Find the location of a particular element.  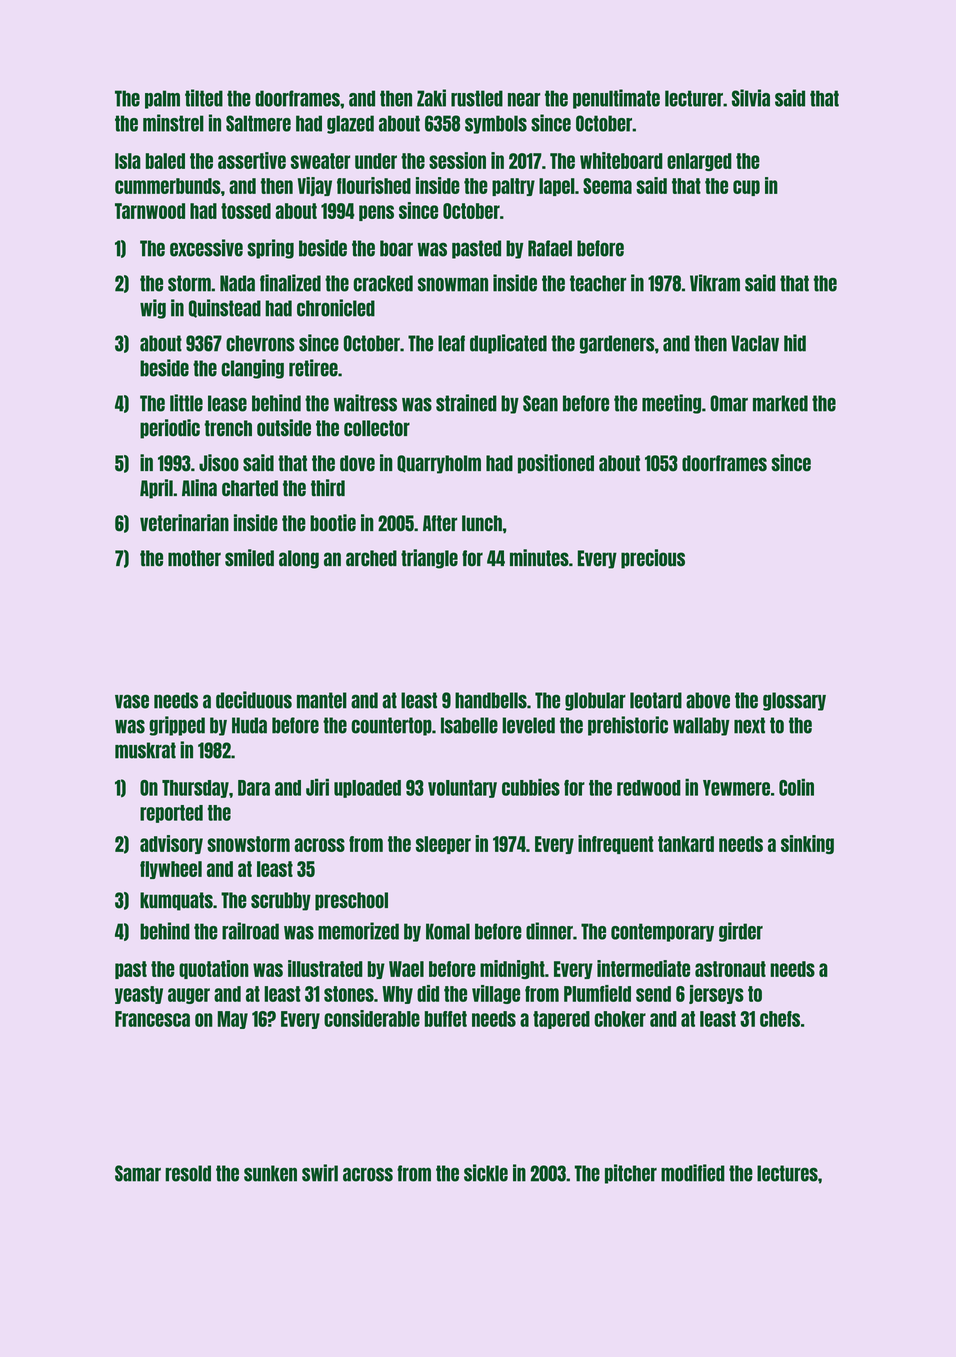

cup is located at coordinates (746, 188).
